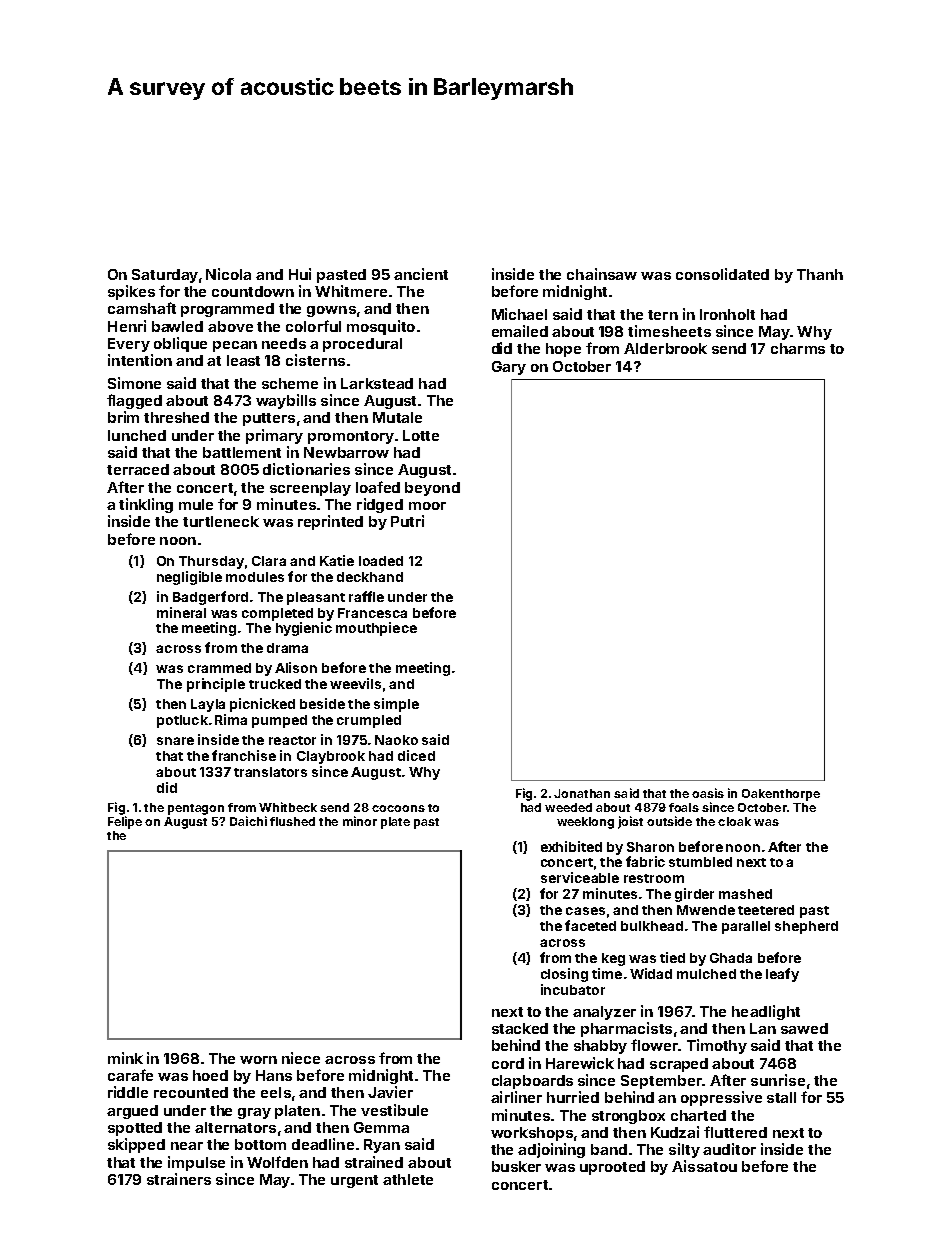  Describe the element at coordinates (165, 276) in the image. I see `Saturday` at that location.
